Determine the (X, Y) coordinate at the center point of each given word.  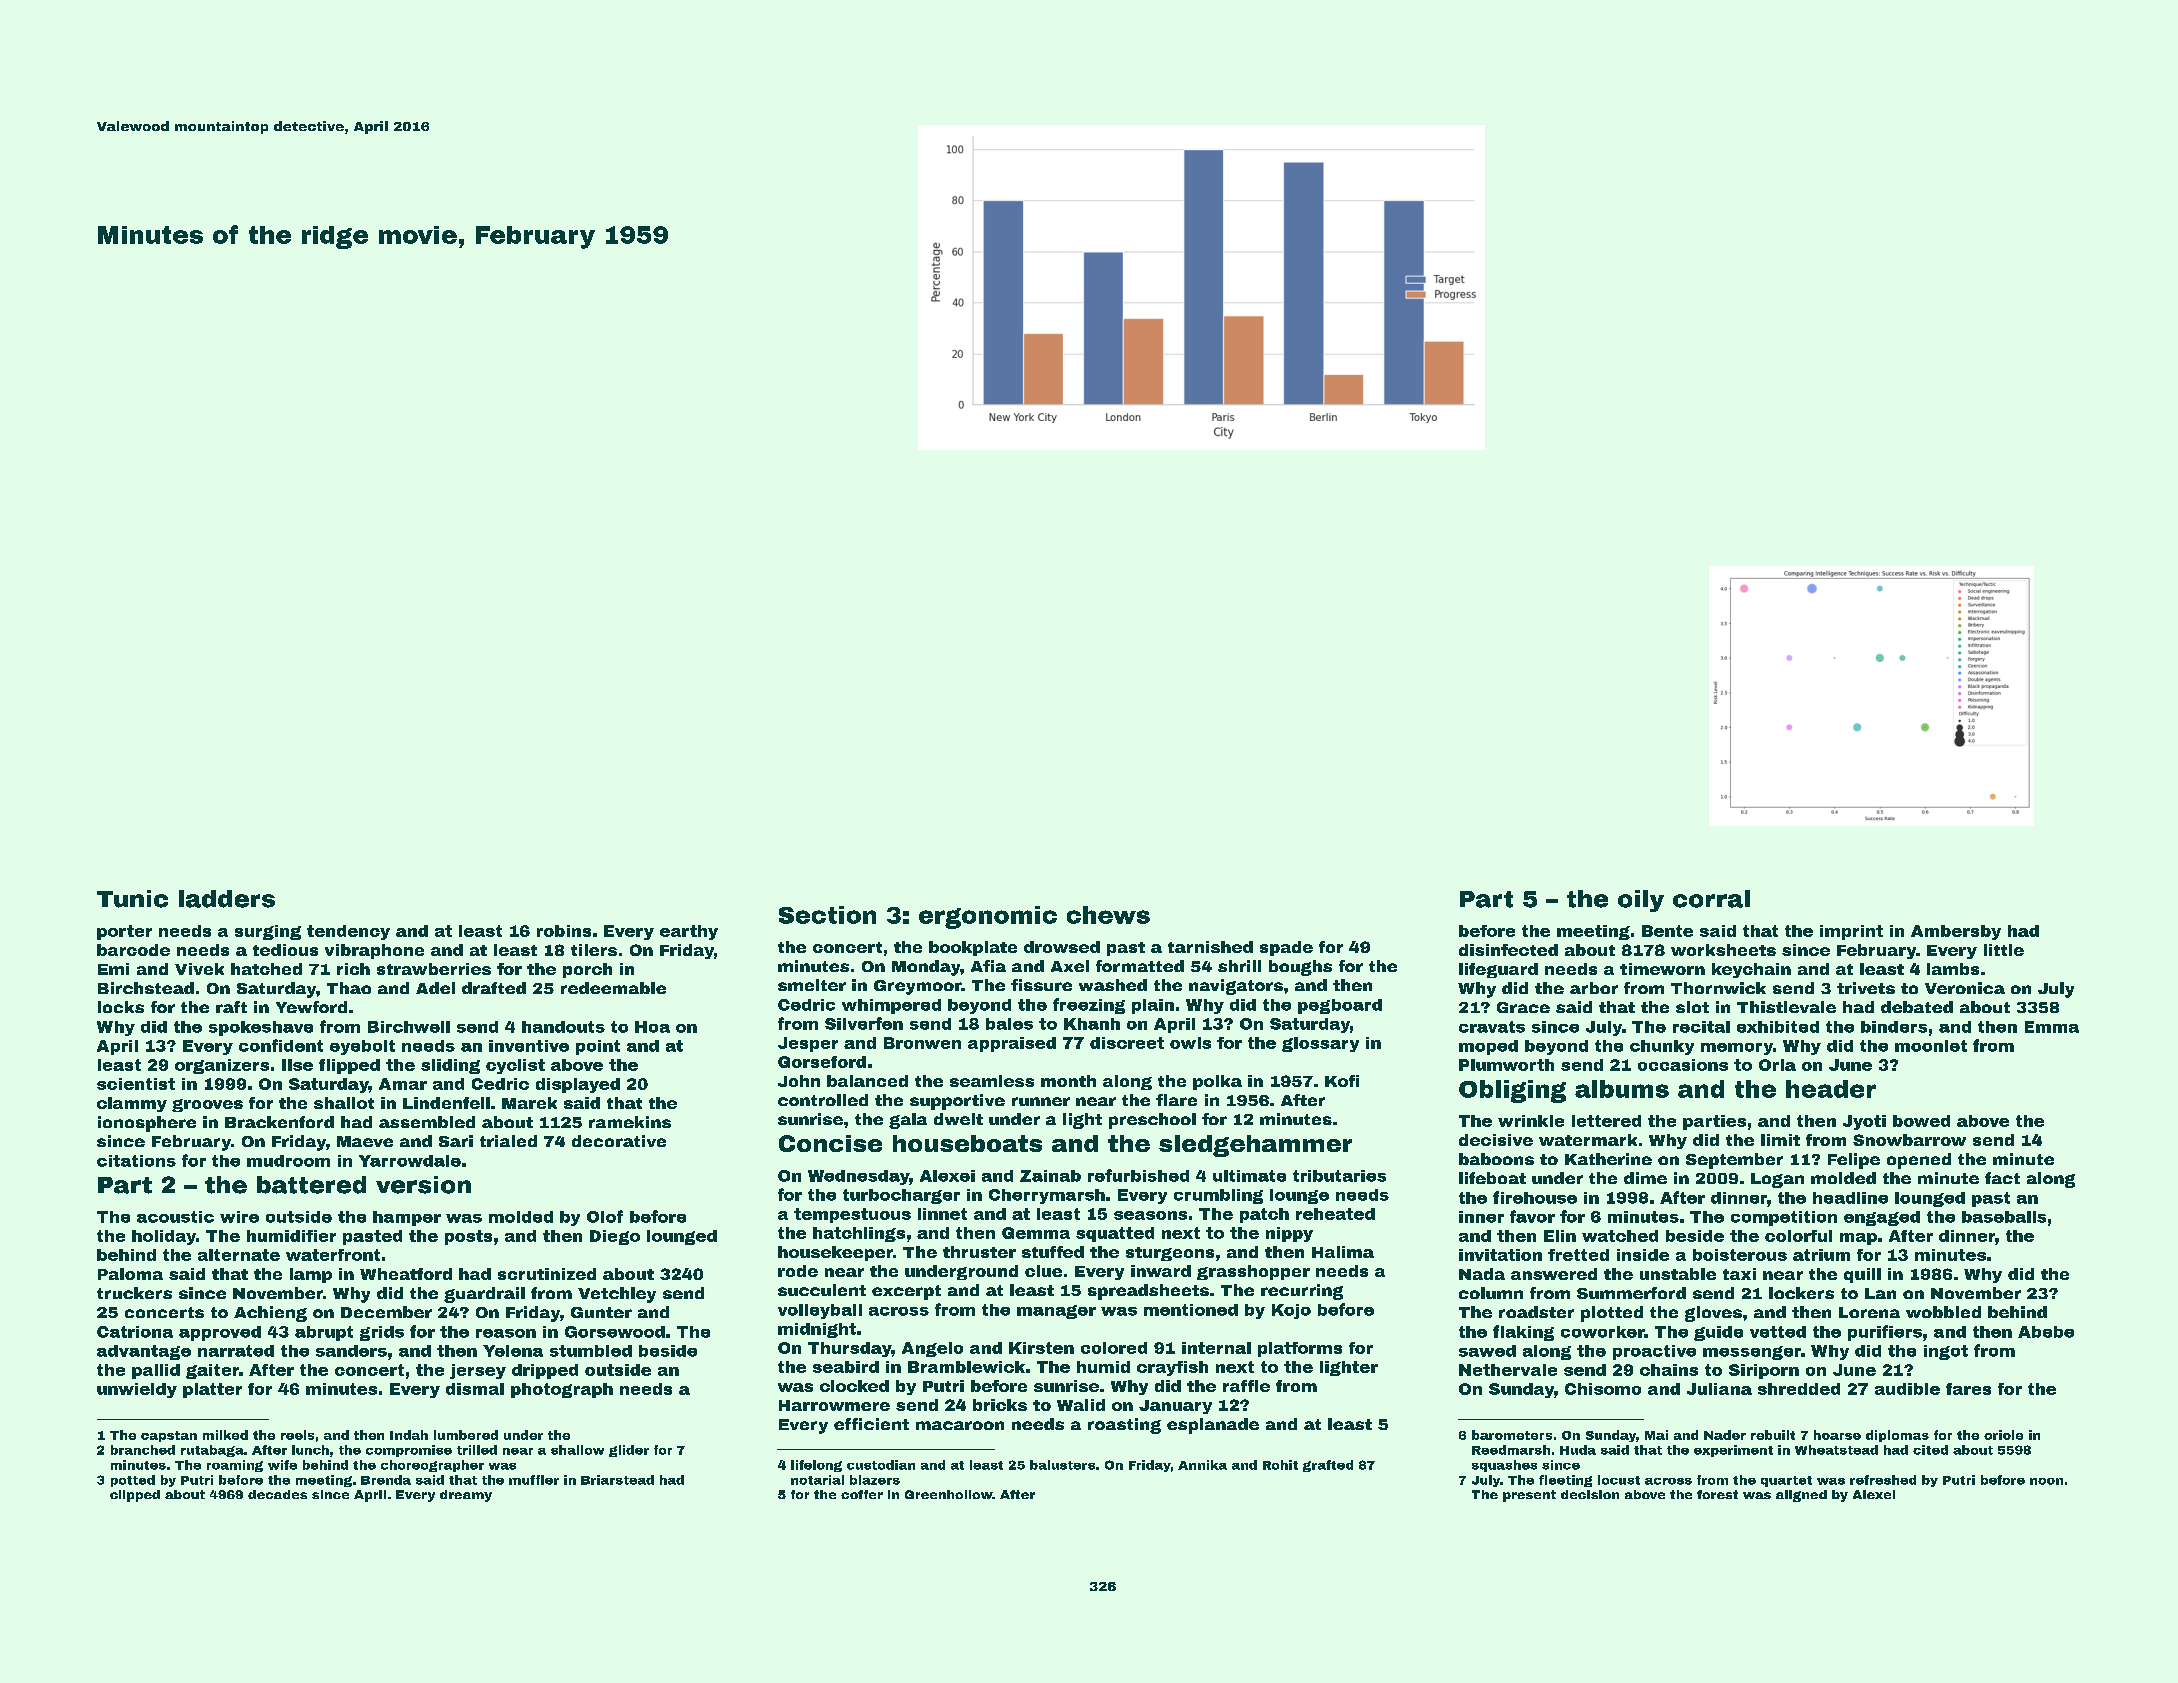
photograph (562, 1390)
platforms (1300, 1349)
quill (1862, 1275)
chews (1108, 915)
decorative (619, 1141)
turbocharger (901, 1196)
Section (827, 915)
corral (1711, 899)
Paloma (130, 1274)
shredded (1799, 1389)
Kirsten (1041, 1348)
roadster (1536, 1312)
